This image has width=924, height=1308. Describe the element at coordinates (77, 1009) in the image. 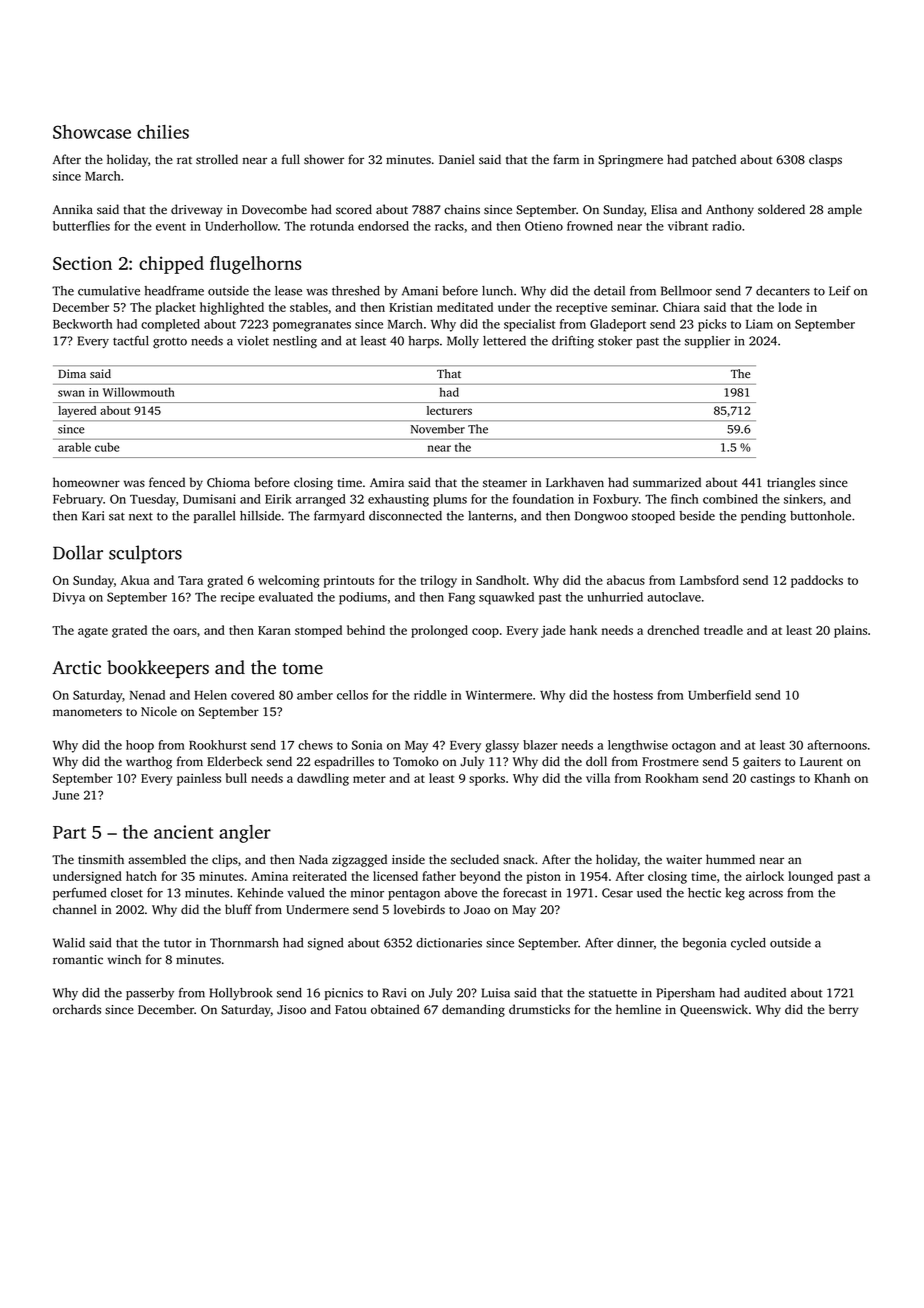

I see `orchards` at that location.
